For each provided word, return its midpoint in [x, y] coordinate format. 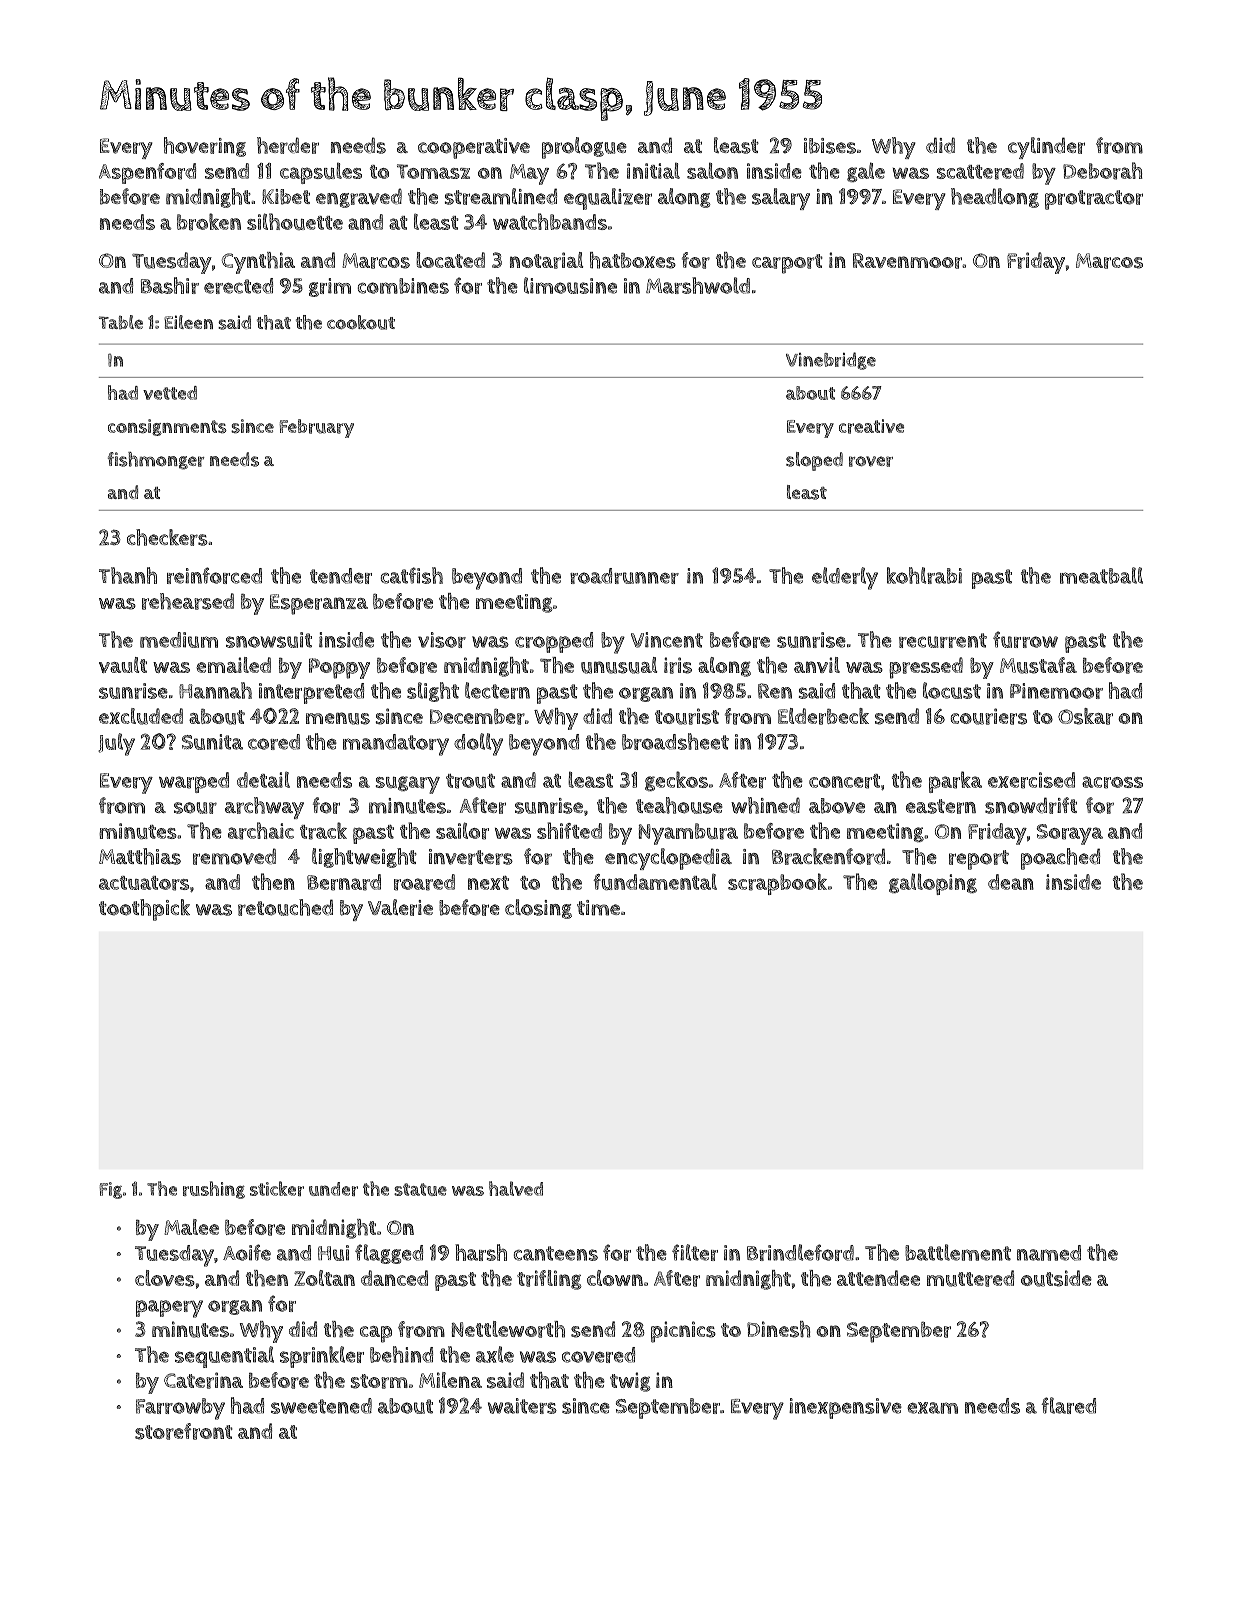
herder [288, 145]
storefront [184, 1431]
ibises [830, 146]
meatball [1101, 575]
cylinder [1046, 148]
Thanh [128, 575]
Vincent [667, 640]
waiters [522, 1406]
